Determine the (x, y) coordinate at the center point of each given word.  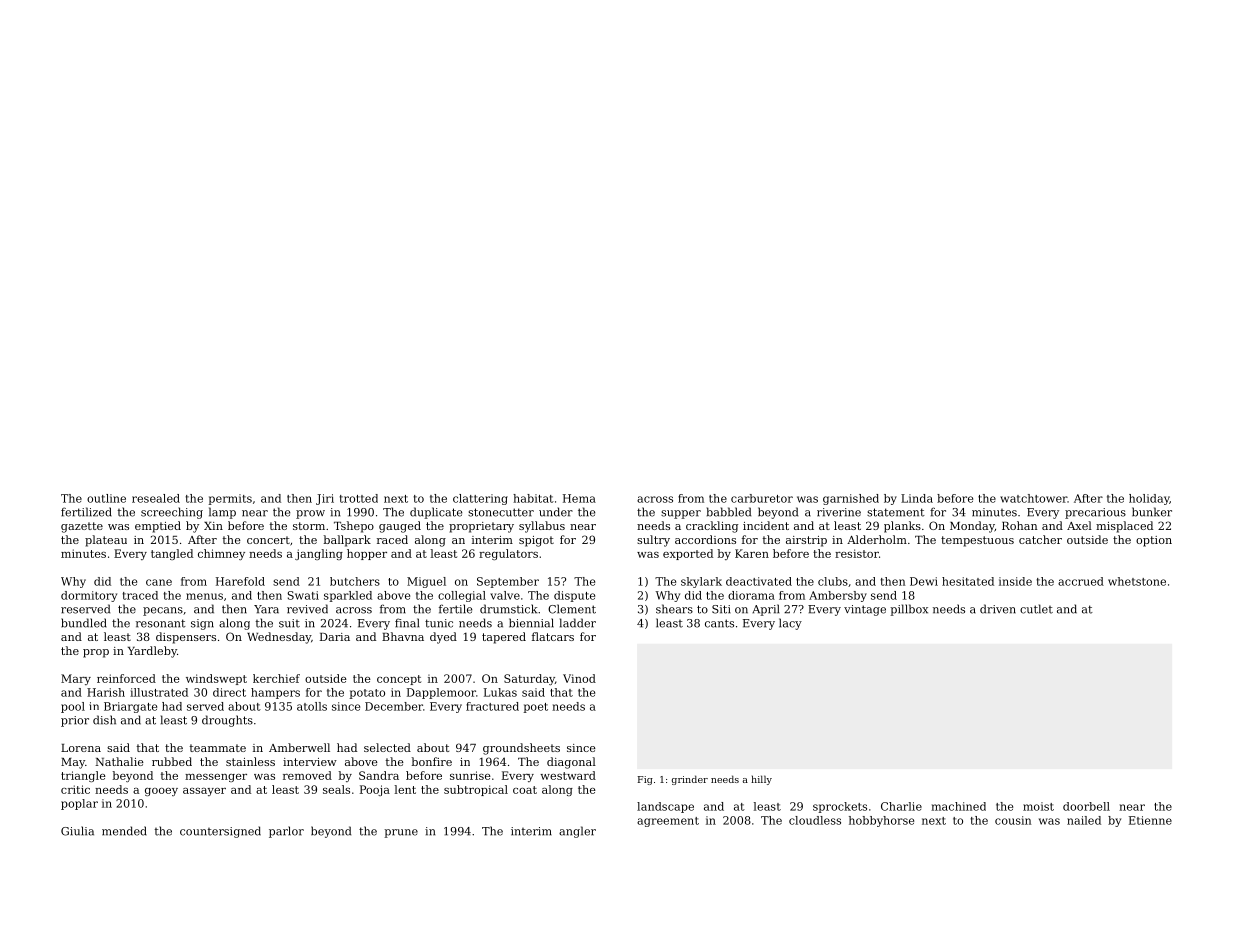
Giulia (77, 831)
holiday (1149, 499)
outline (106, 498)
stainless (250, 761)
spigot (536, 541)
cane (159, 582)
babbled (729, 512)
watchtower (1033, 498)
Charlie (901, 806)
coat (525, 790)
